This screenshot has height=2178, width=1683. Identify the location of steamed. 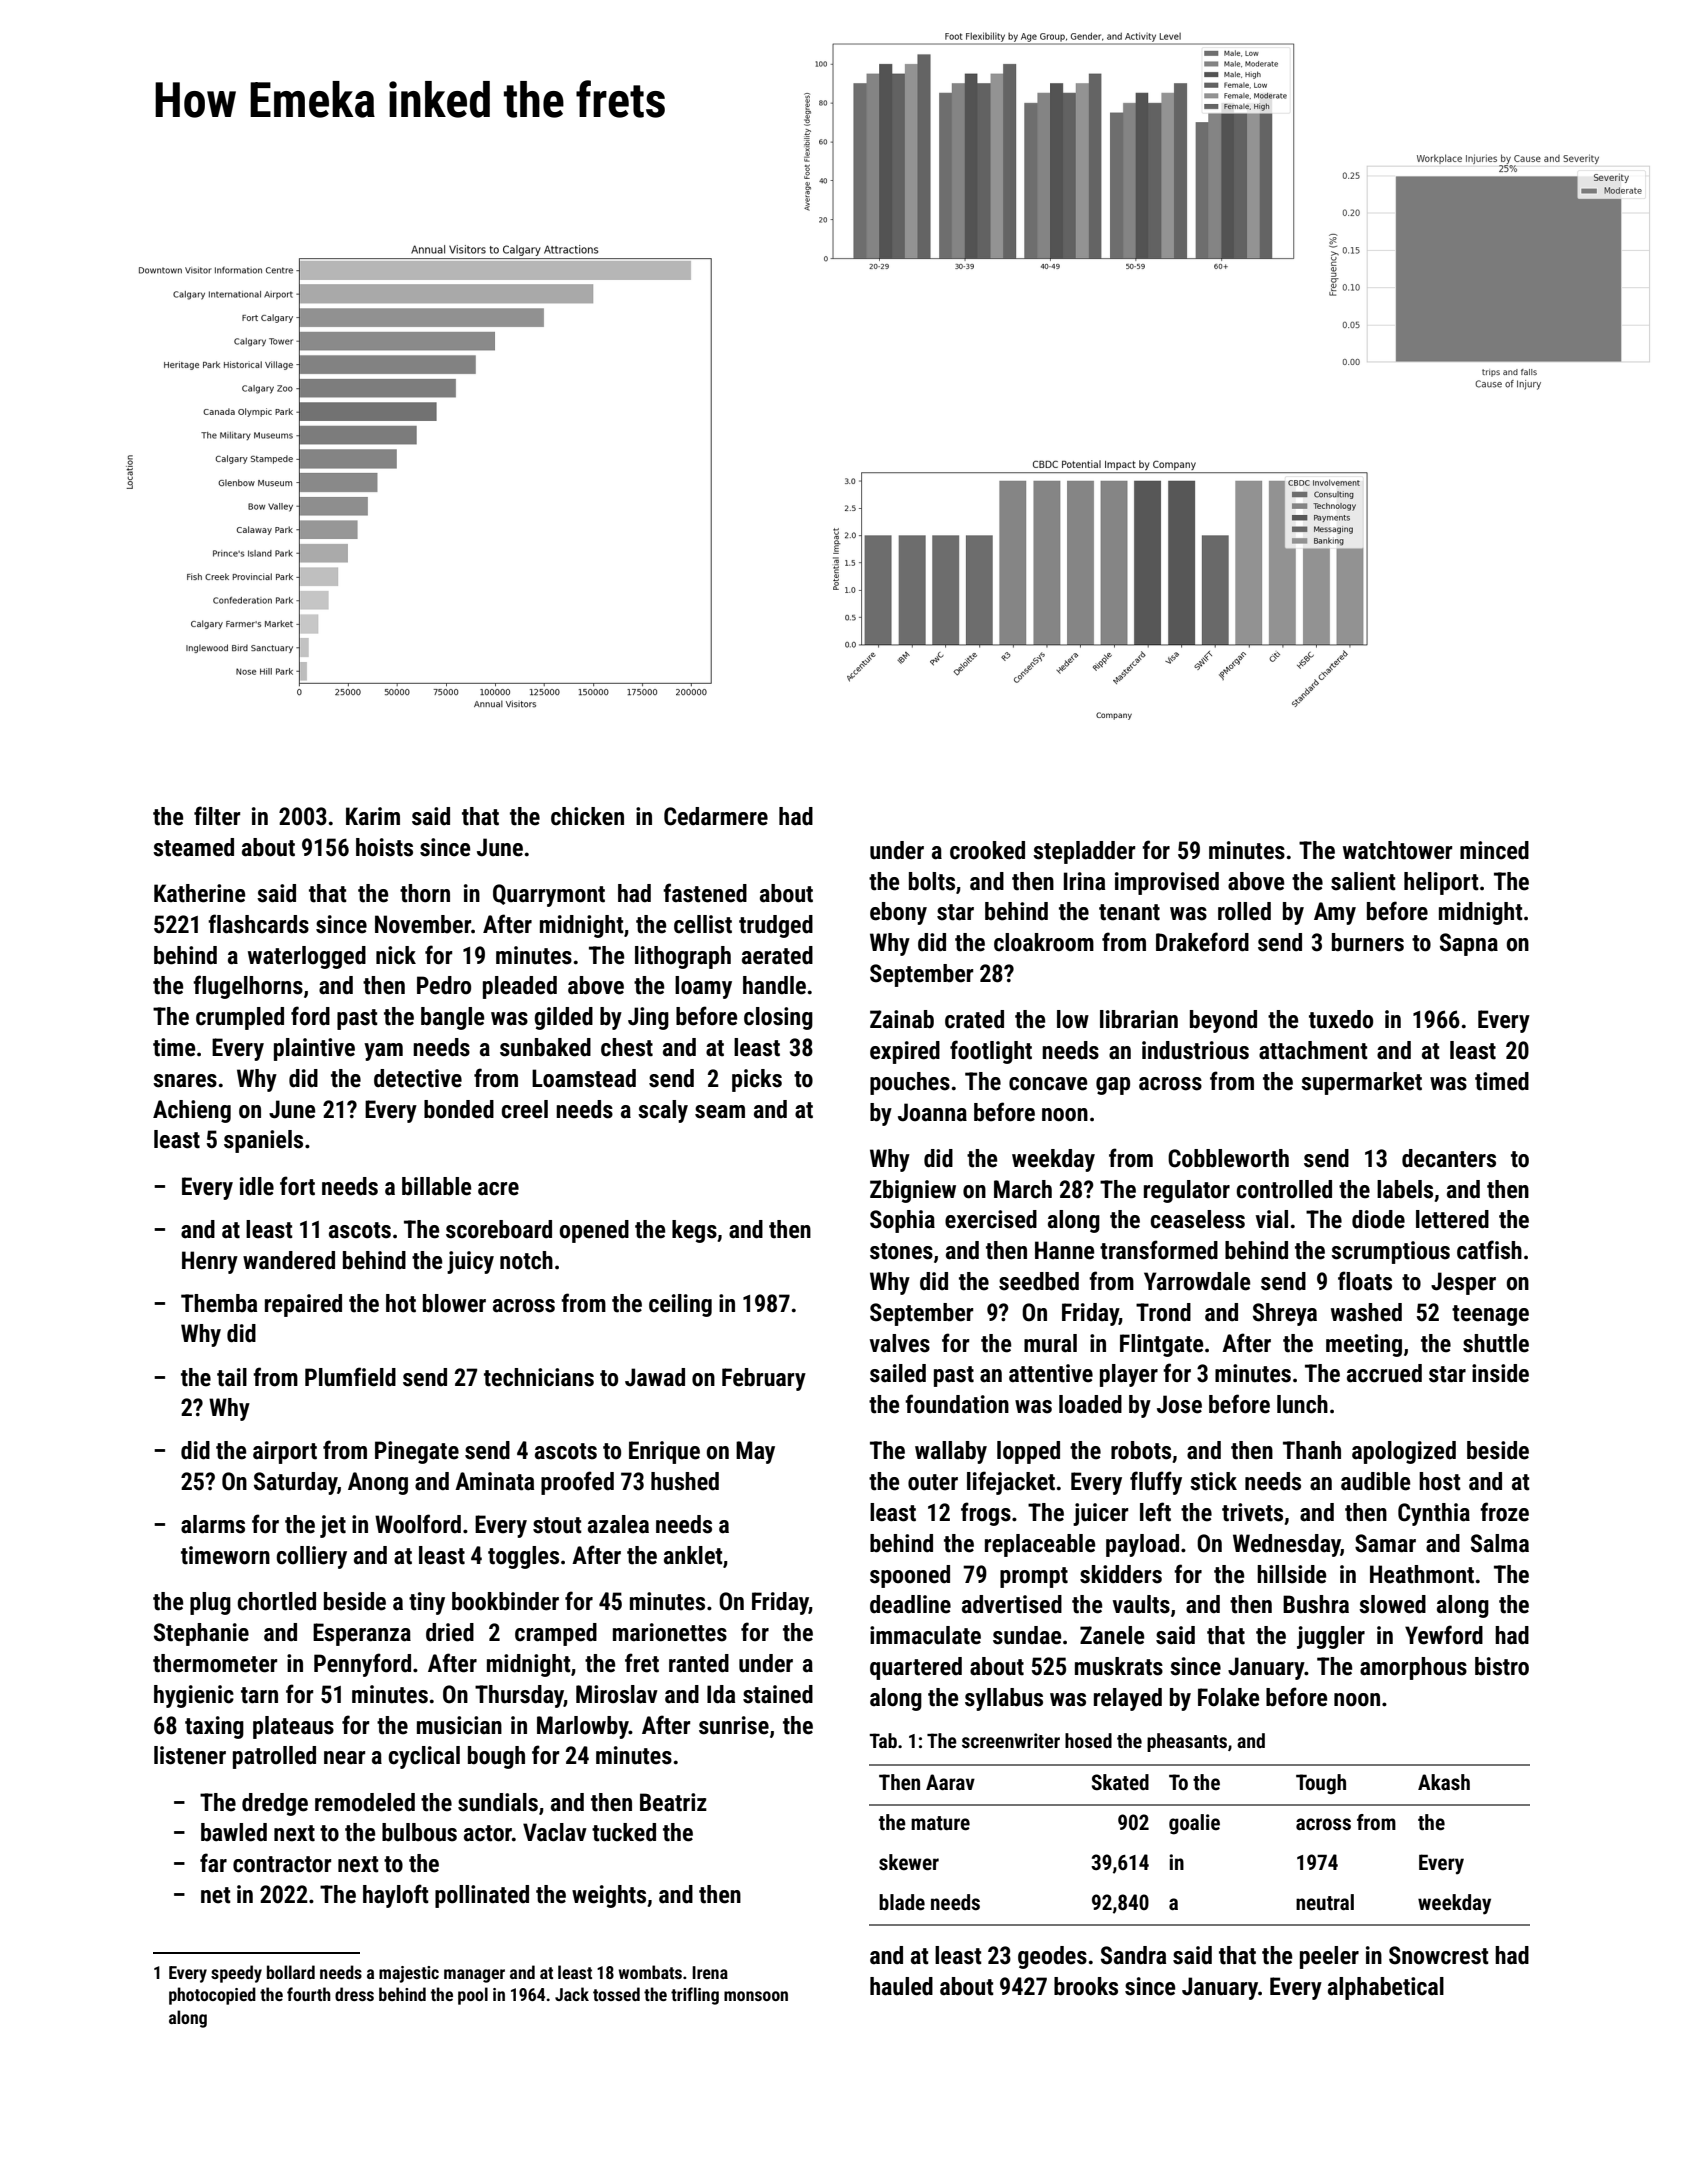
(193, 847).
